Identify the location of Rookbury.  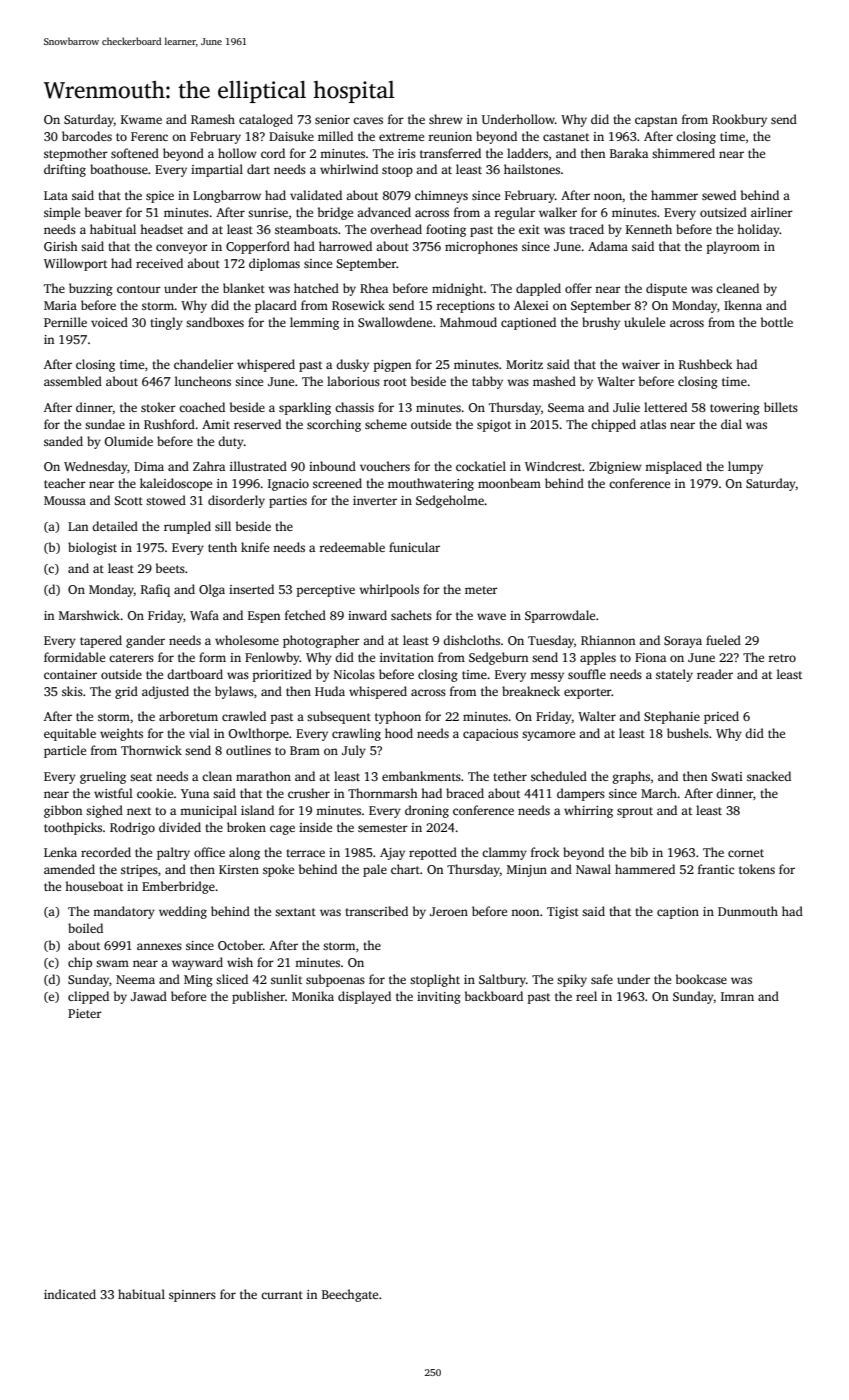
(739, 120).
